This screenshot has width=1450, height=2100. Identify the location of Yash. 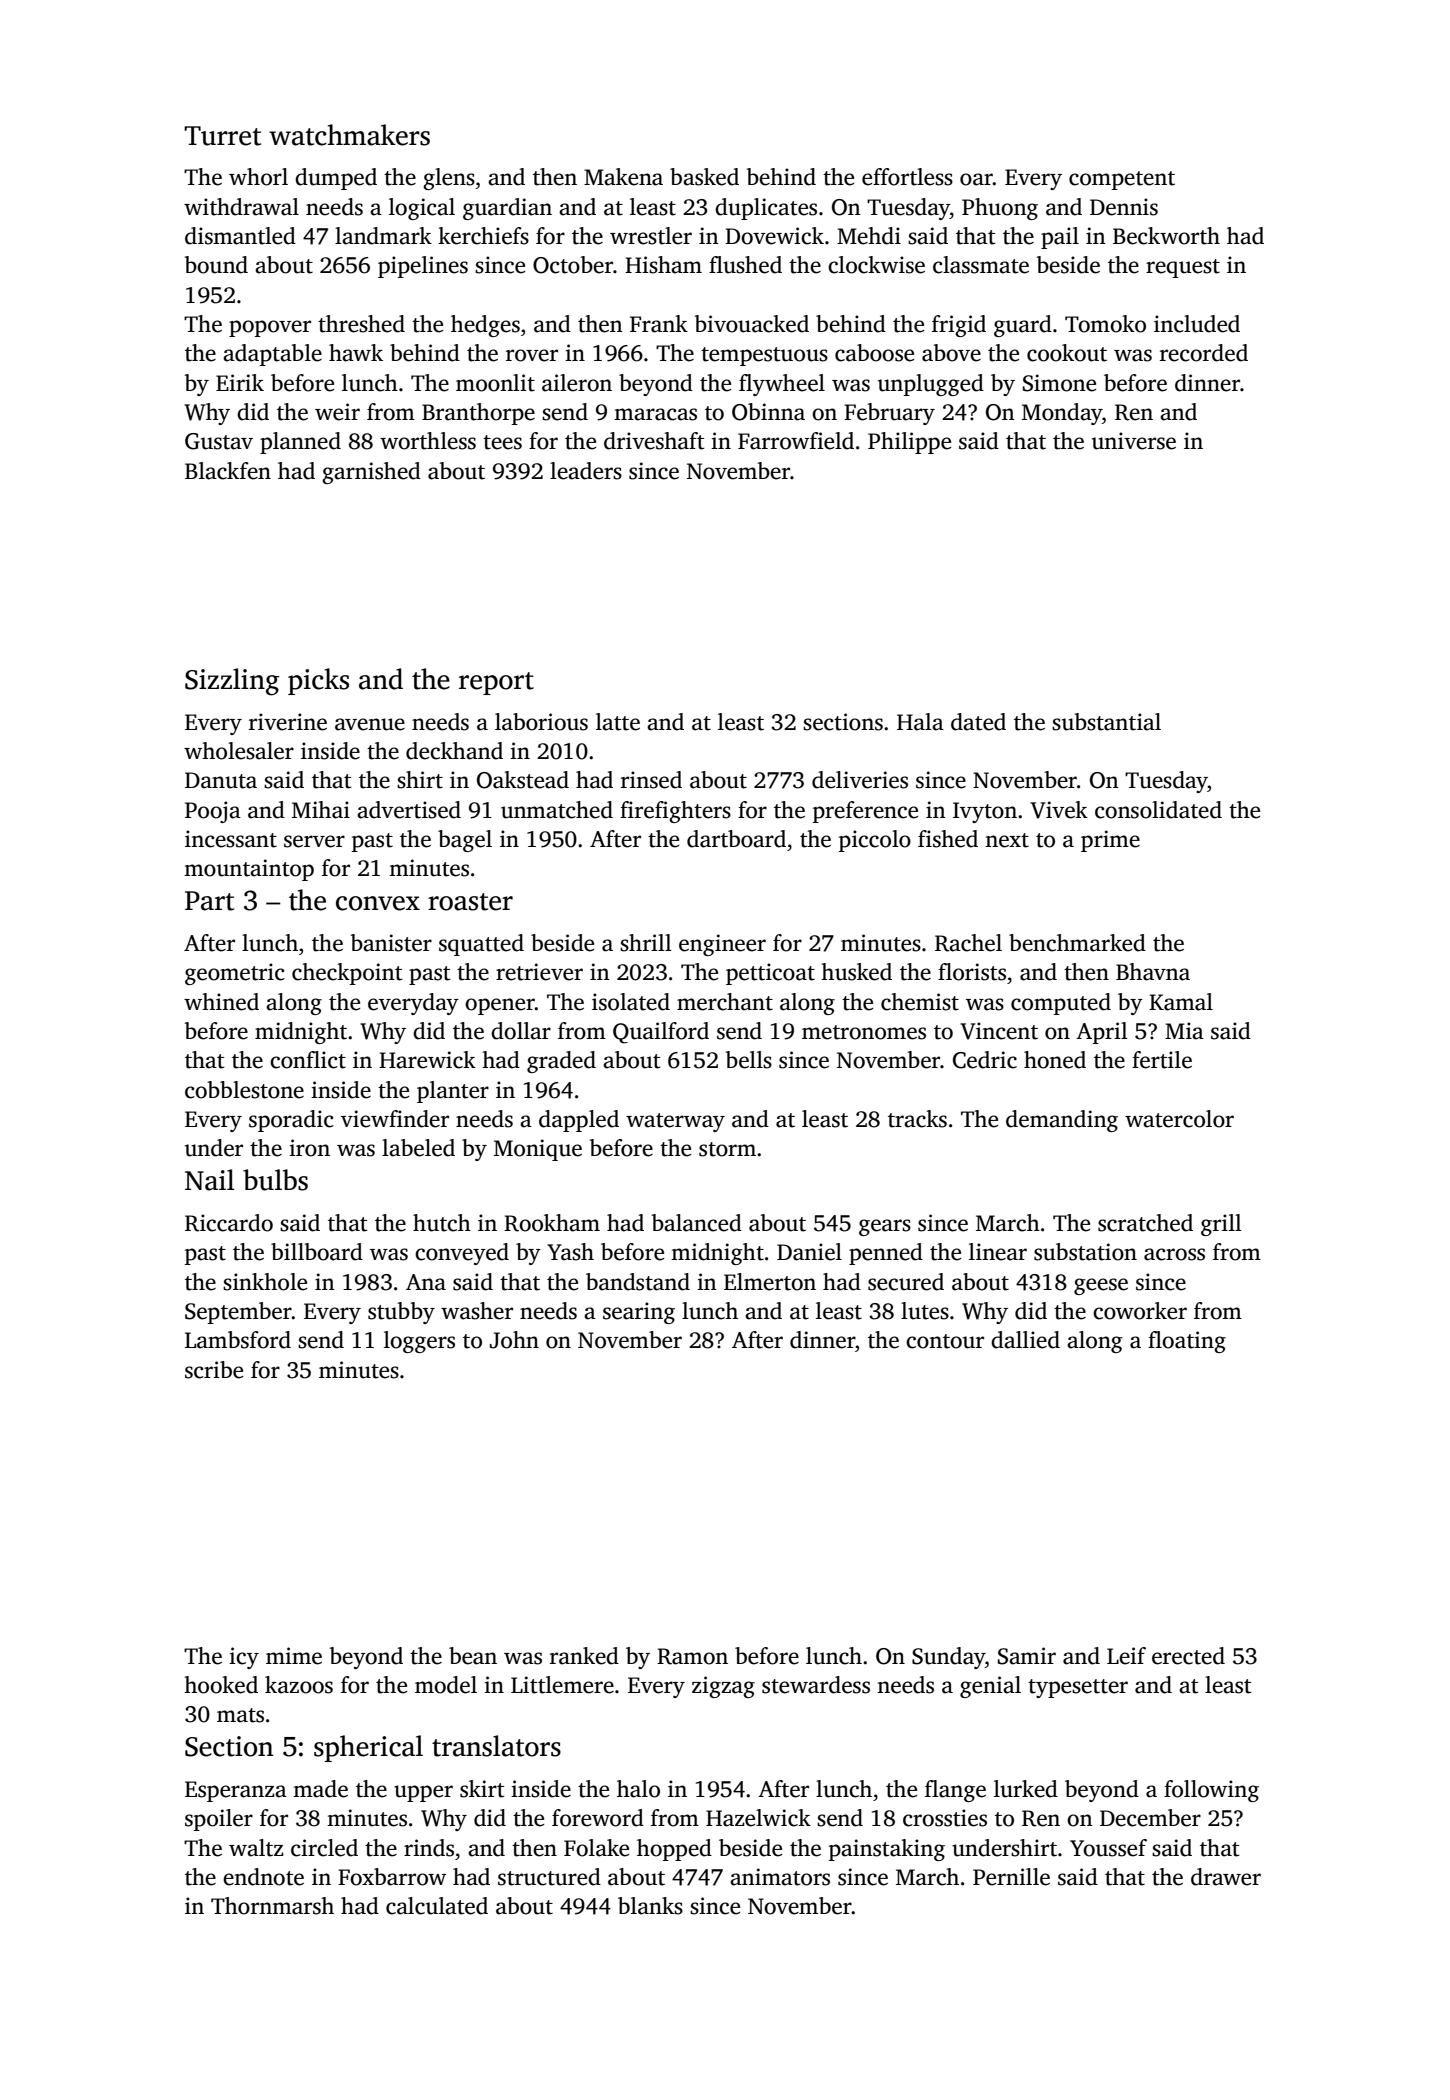
(570, 1252).
